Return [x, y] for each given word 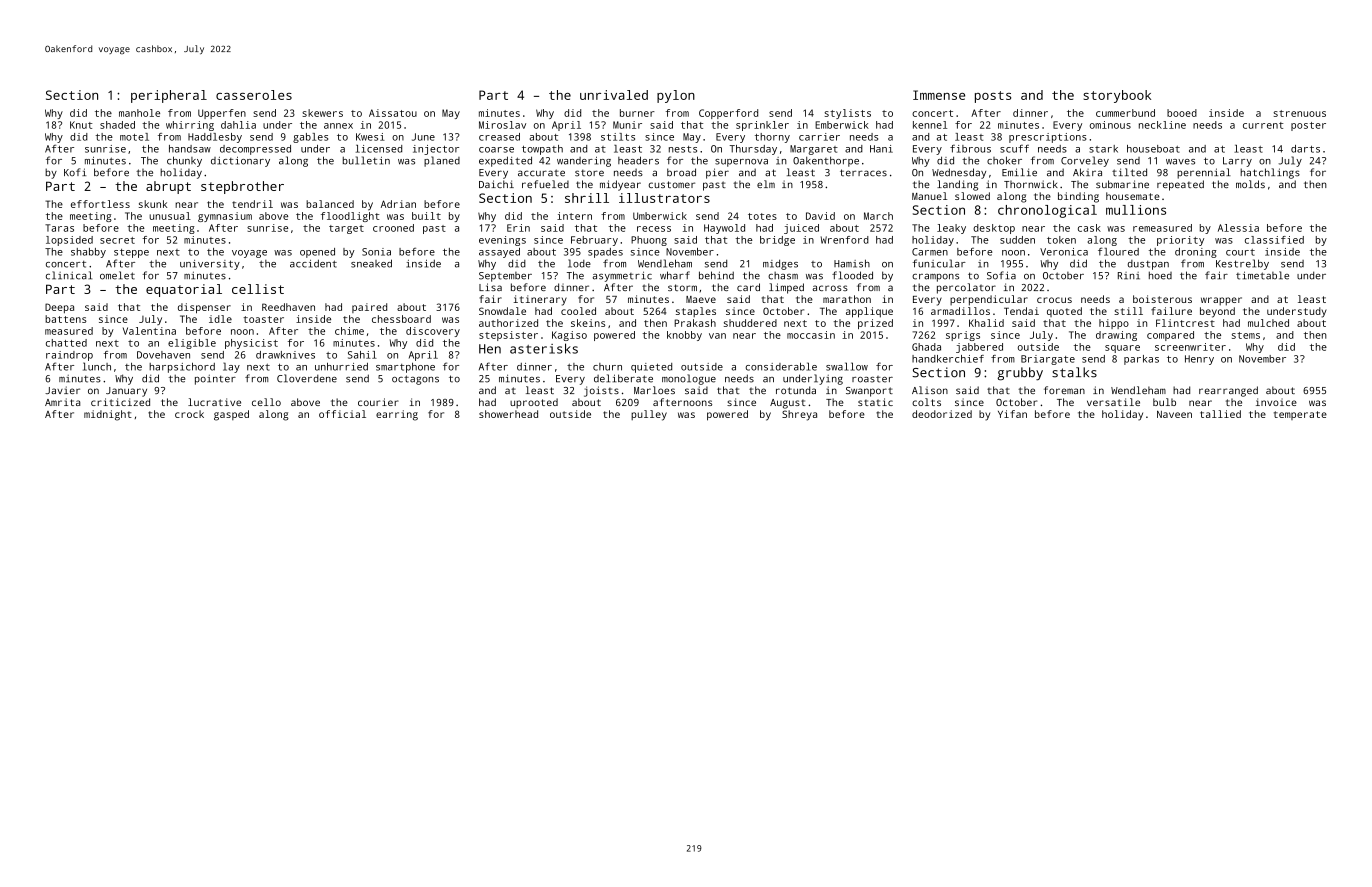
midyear [620, 185]
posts [993, 97]
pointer [215, 380]
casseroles [254, 95]
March [878, 216]
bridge [777, 241]
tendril [252, 204]
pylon [676, 96]
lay [231, 367]
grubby [1020, 374]
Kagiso [569, 336]
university [210, 265]
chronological [1047, 211]
